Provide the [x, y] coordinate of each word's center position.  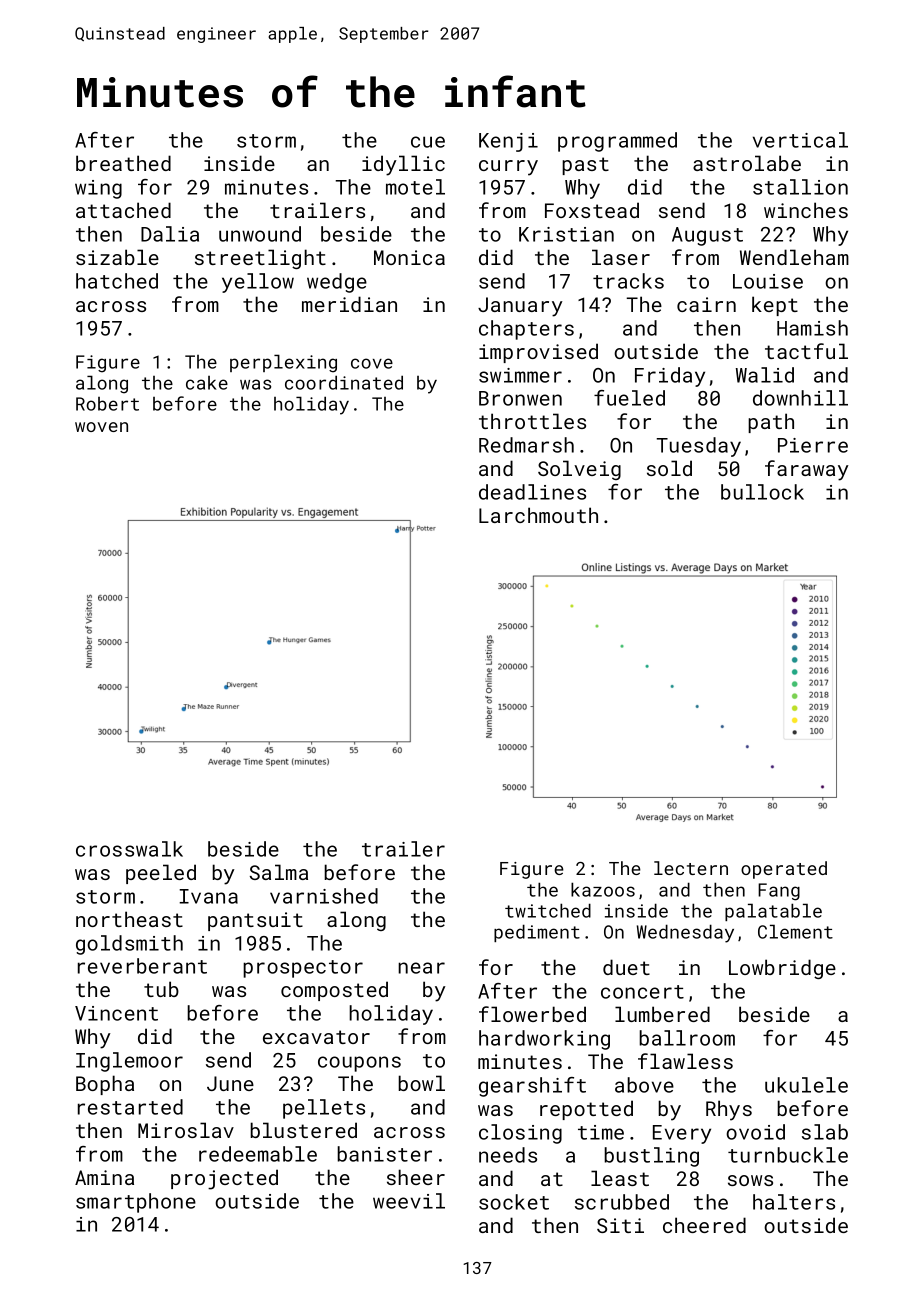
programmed [617, 142]
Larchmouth [538, 515]
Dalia [170, 234]
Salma [279, 872]
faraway [807, 470]
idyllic [403, 165]
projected [224, 1179]
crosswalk [129, 849]
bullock [762, 492]
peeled [161, 874]
